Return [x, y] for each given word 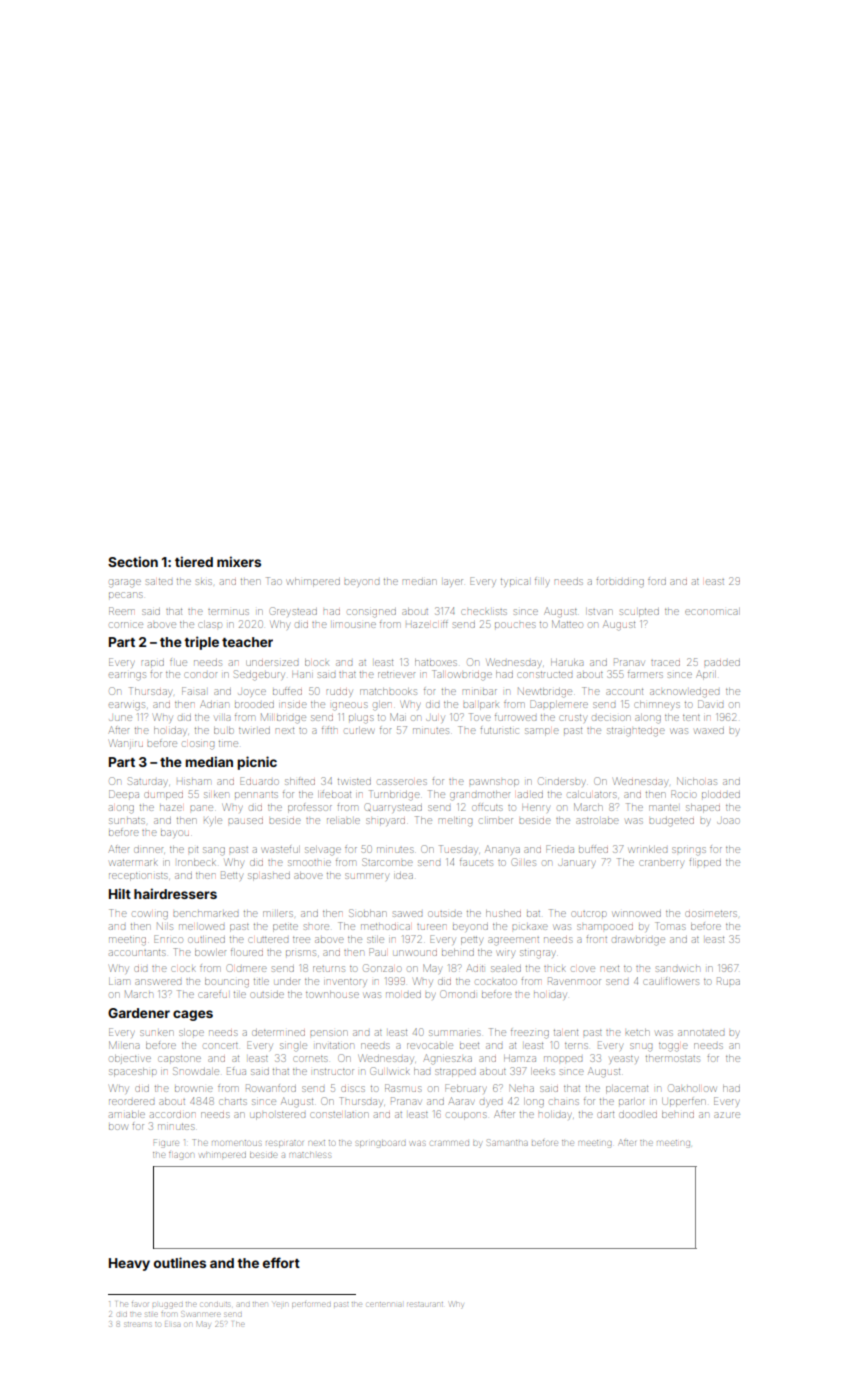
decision [611, 718]
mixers [239, 561]
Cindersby [561, 781]
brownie [194, 1089]
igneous [350, 706]
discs [353, 1089]
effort [281, 1262]
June [120, 718]
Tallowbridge [462, 675]
